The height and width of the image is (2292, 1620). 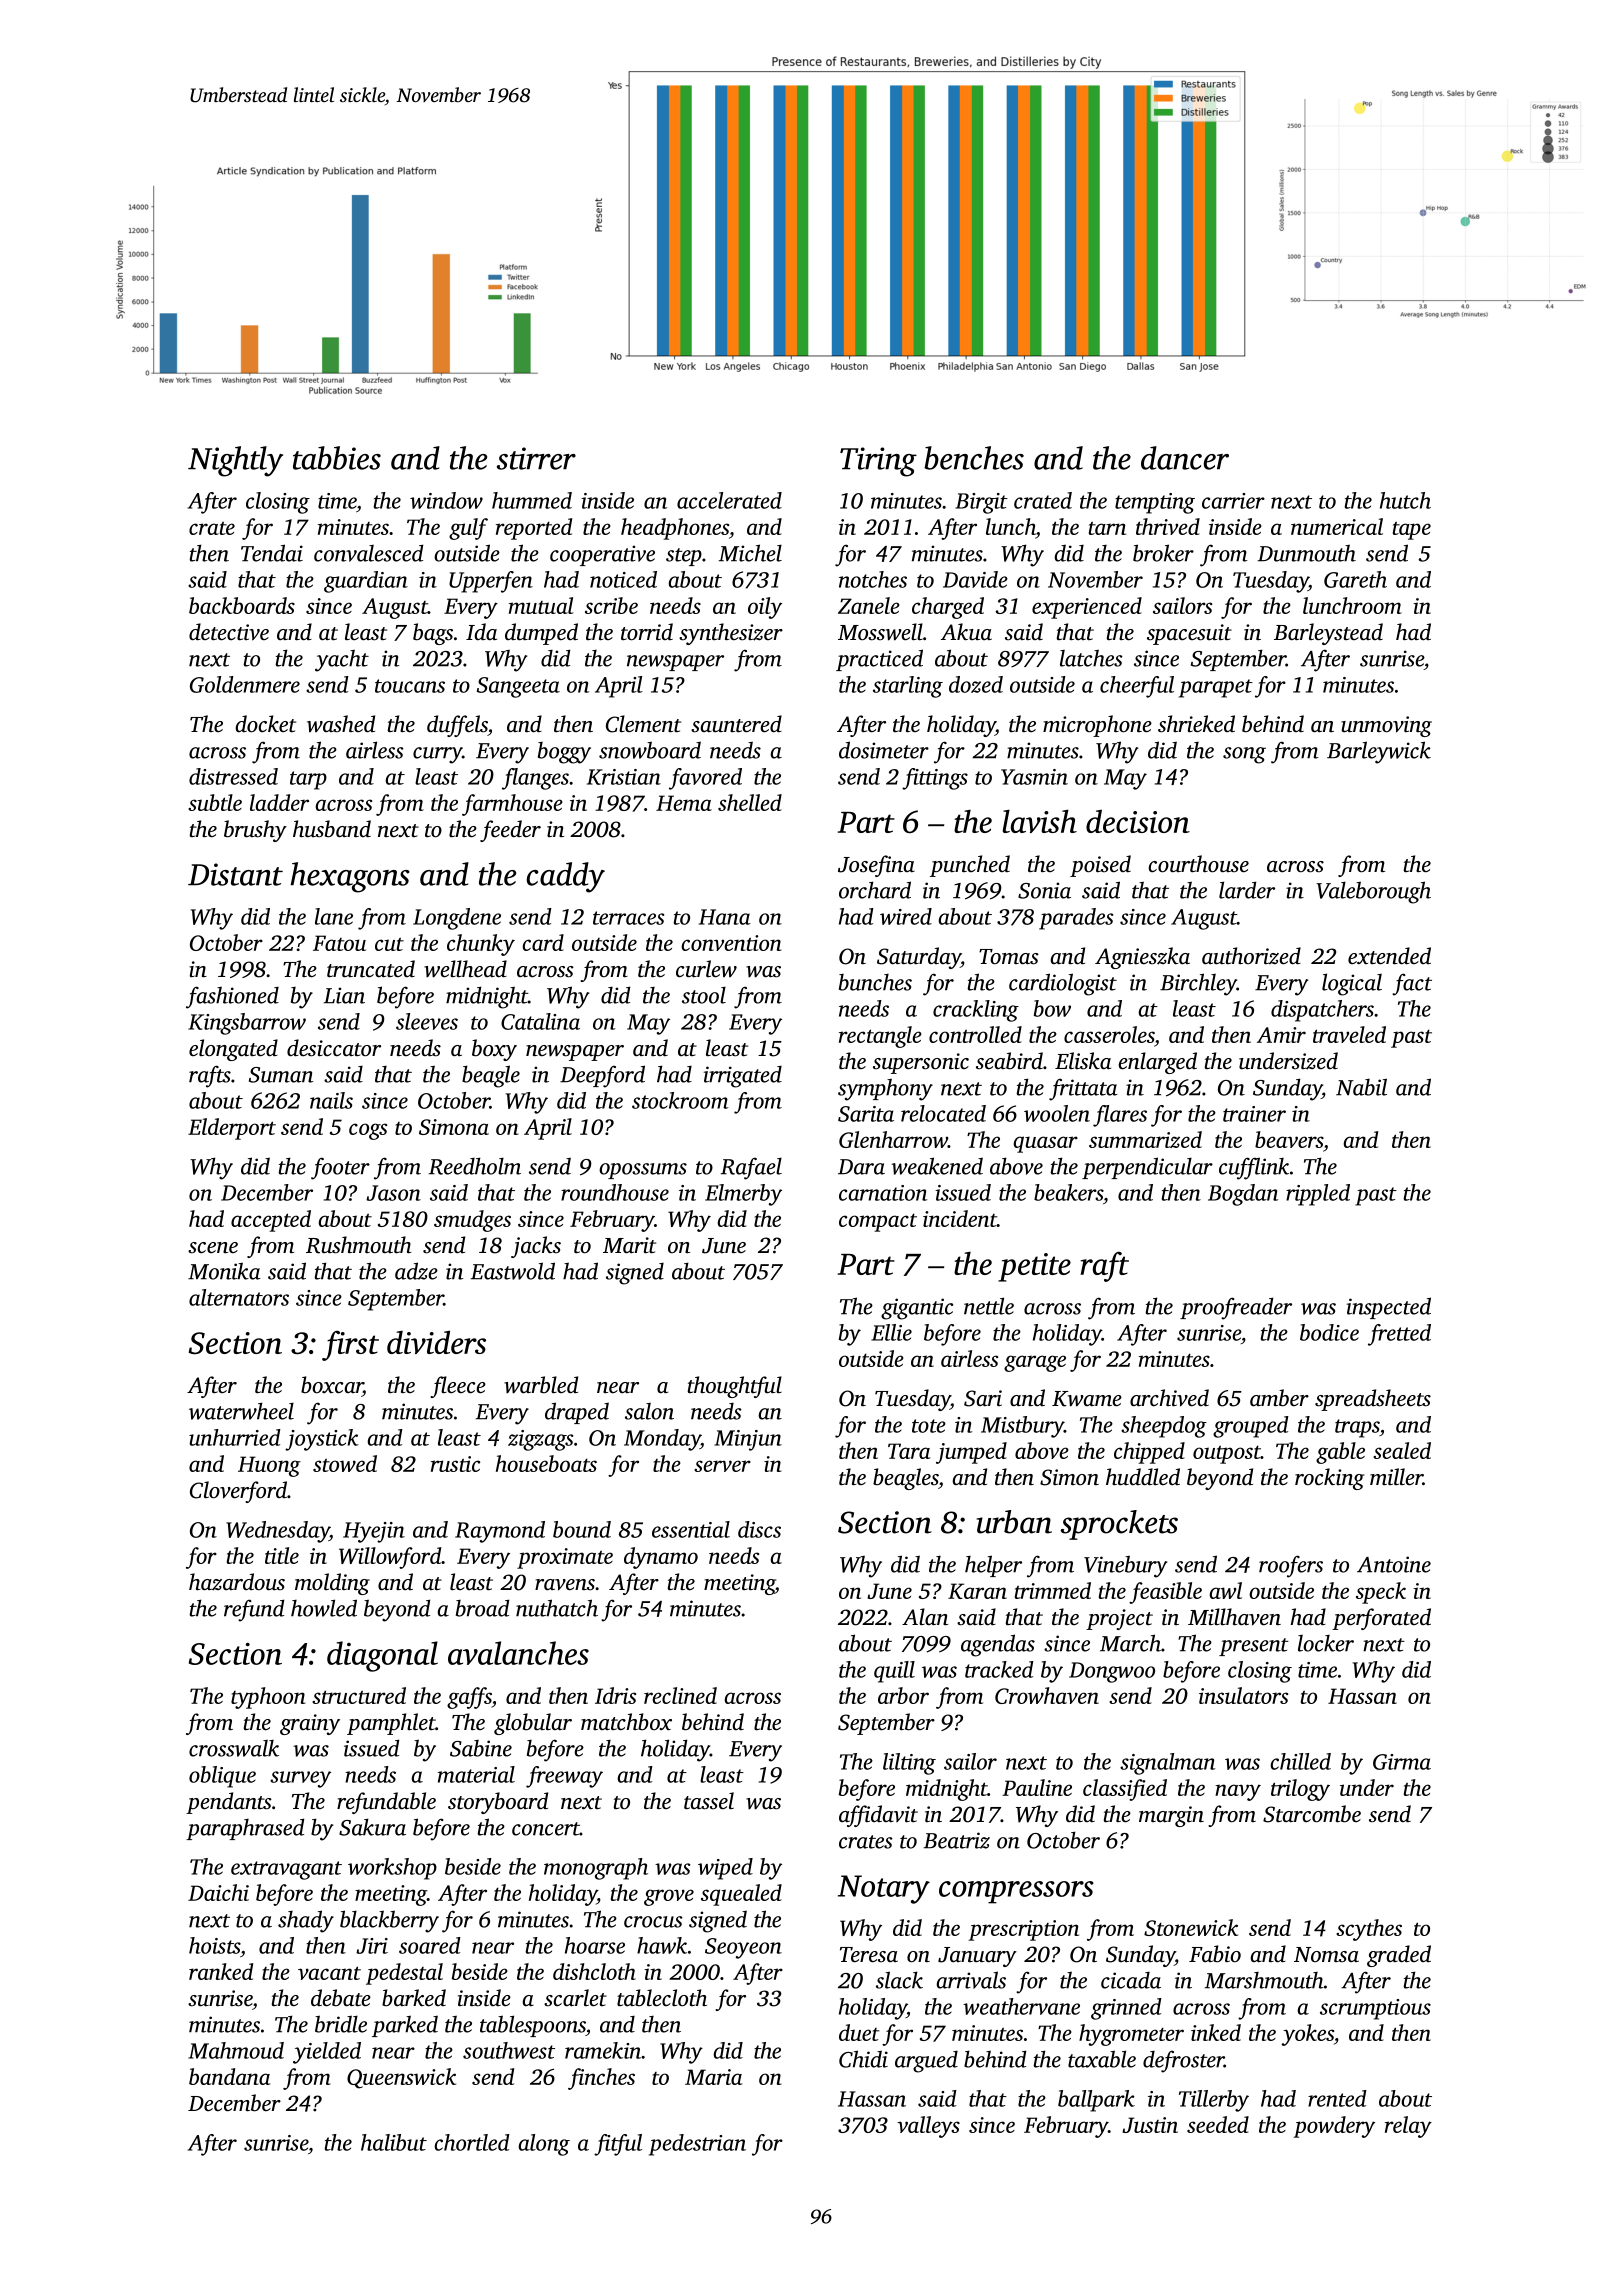 I want to click on footer, so click(x=340, y=1168).
